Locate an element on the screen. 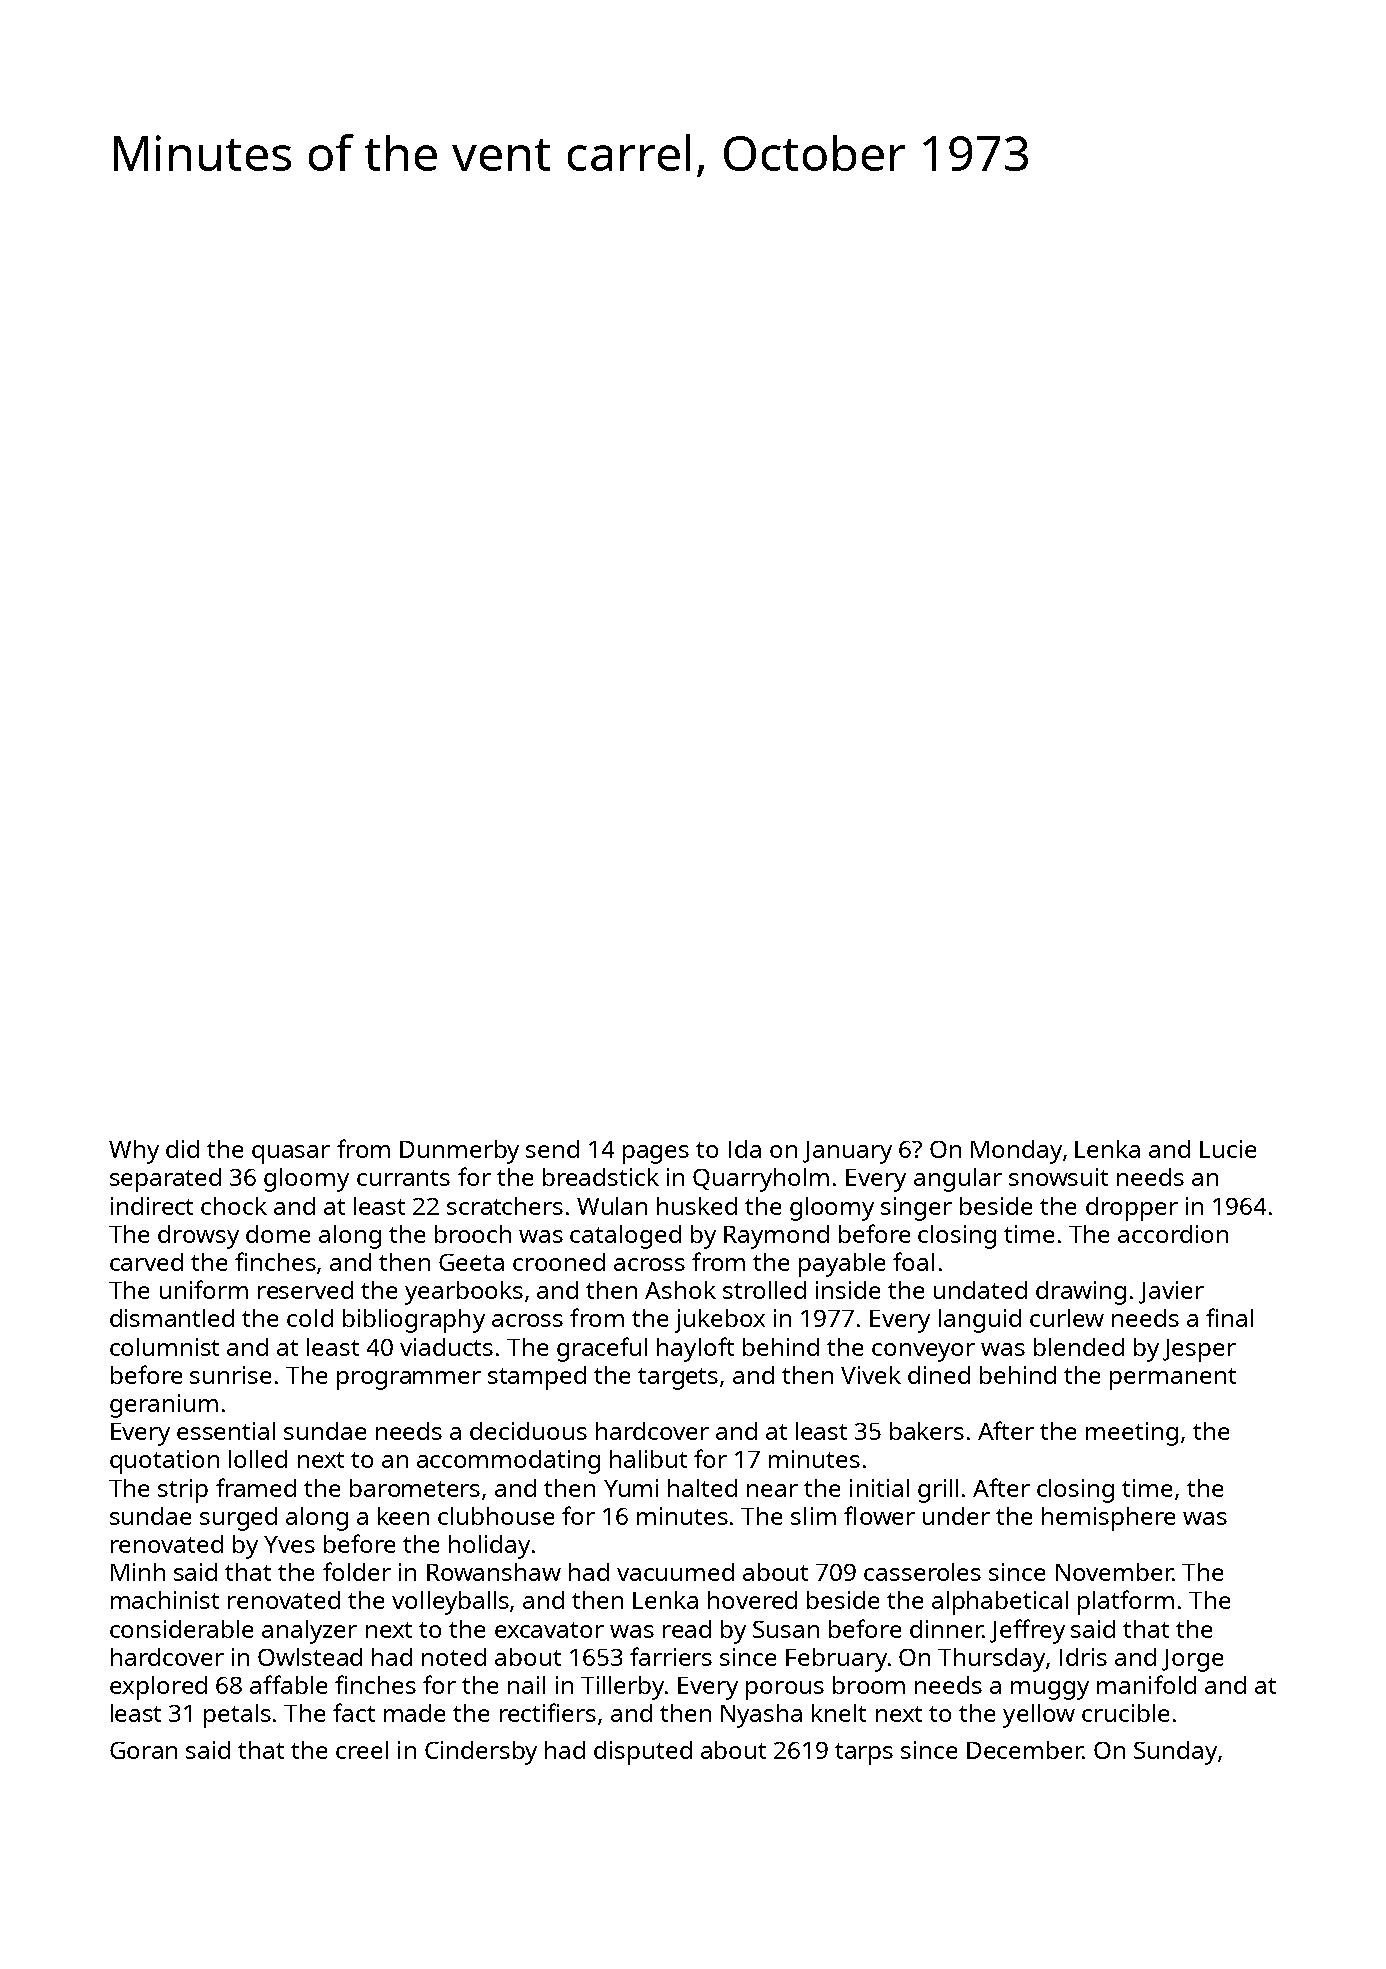  creel is located at coordinates (362, 1750).
